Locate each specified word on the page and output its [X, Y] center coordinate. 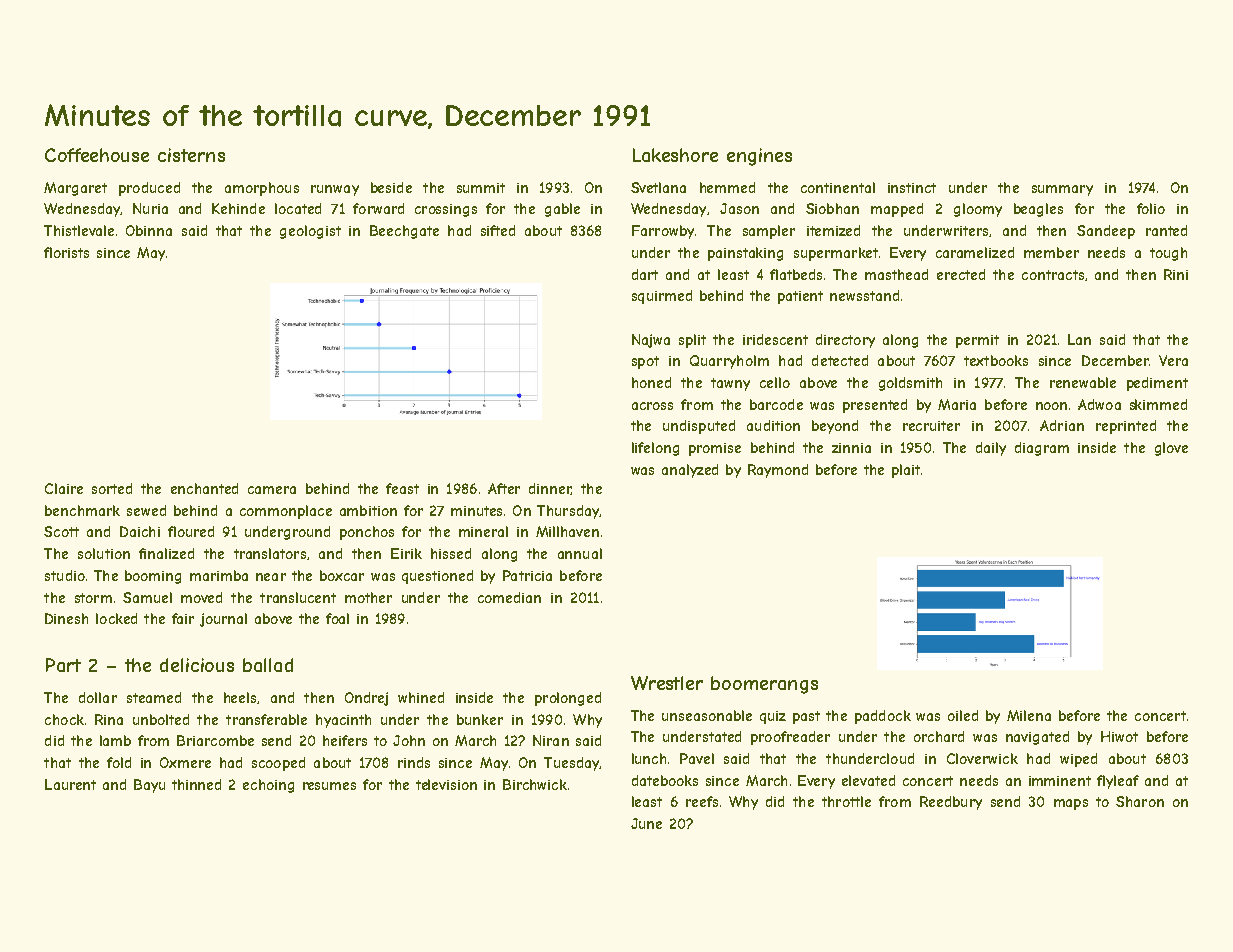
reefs [702, 801]
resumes [329, 786]
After [504, 488]
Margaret [75, 189]
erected [961, 274]
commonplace [286, 512]
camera [272, 490]
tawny [730, 384]
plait [906, 471]
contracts [1053, 275]
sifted [498, 230]
